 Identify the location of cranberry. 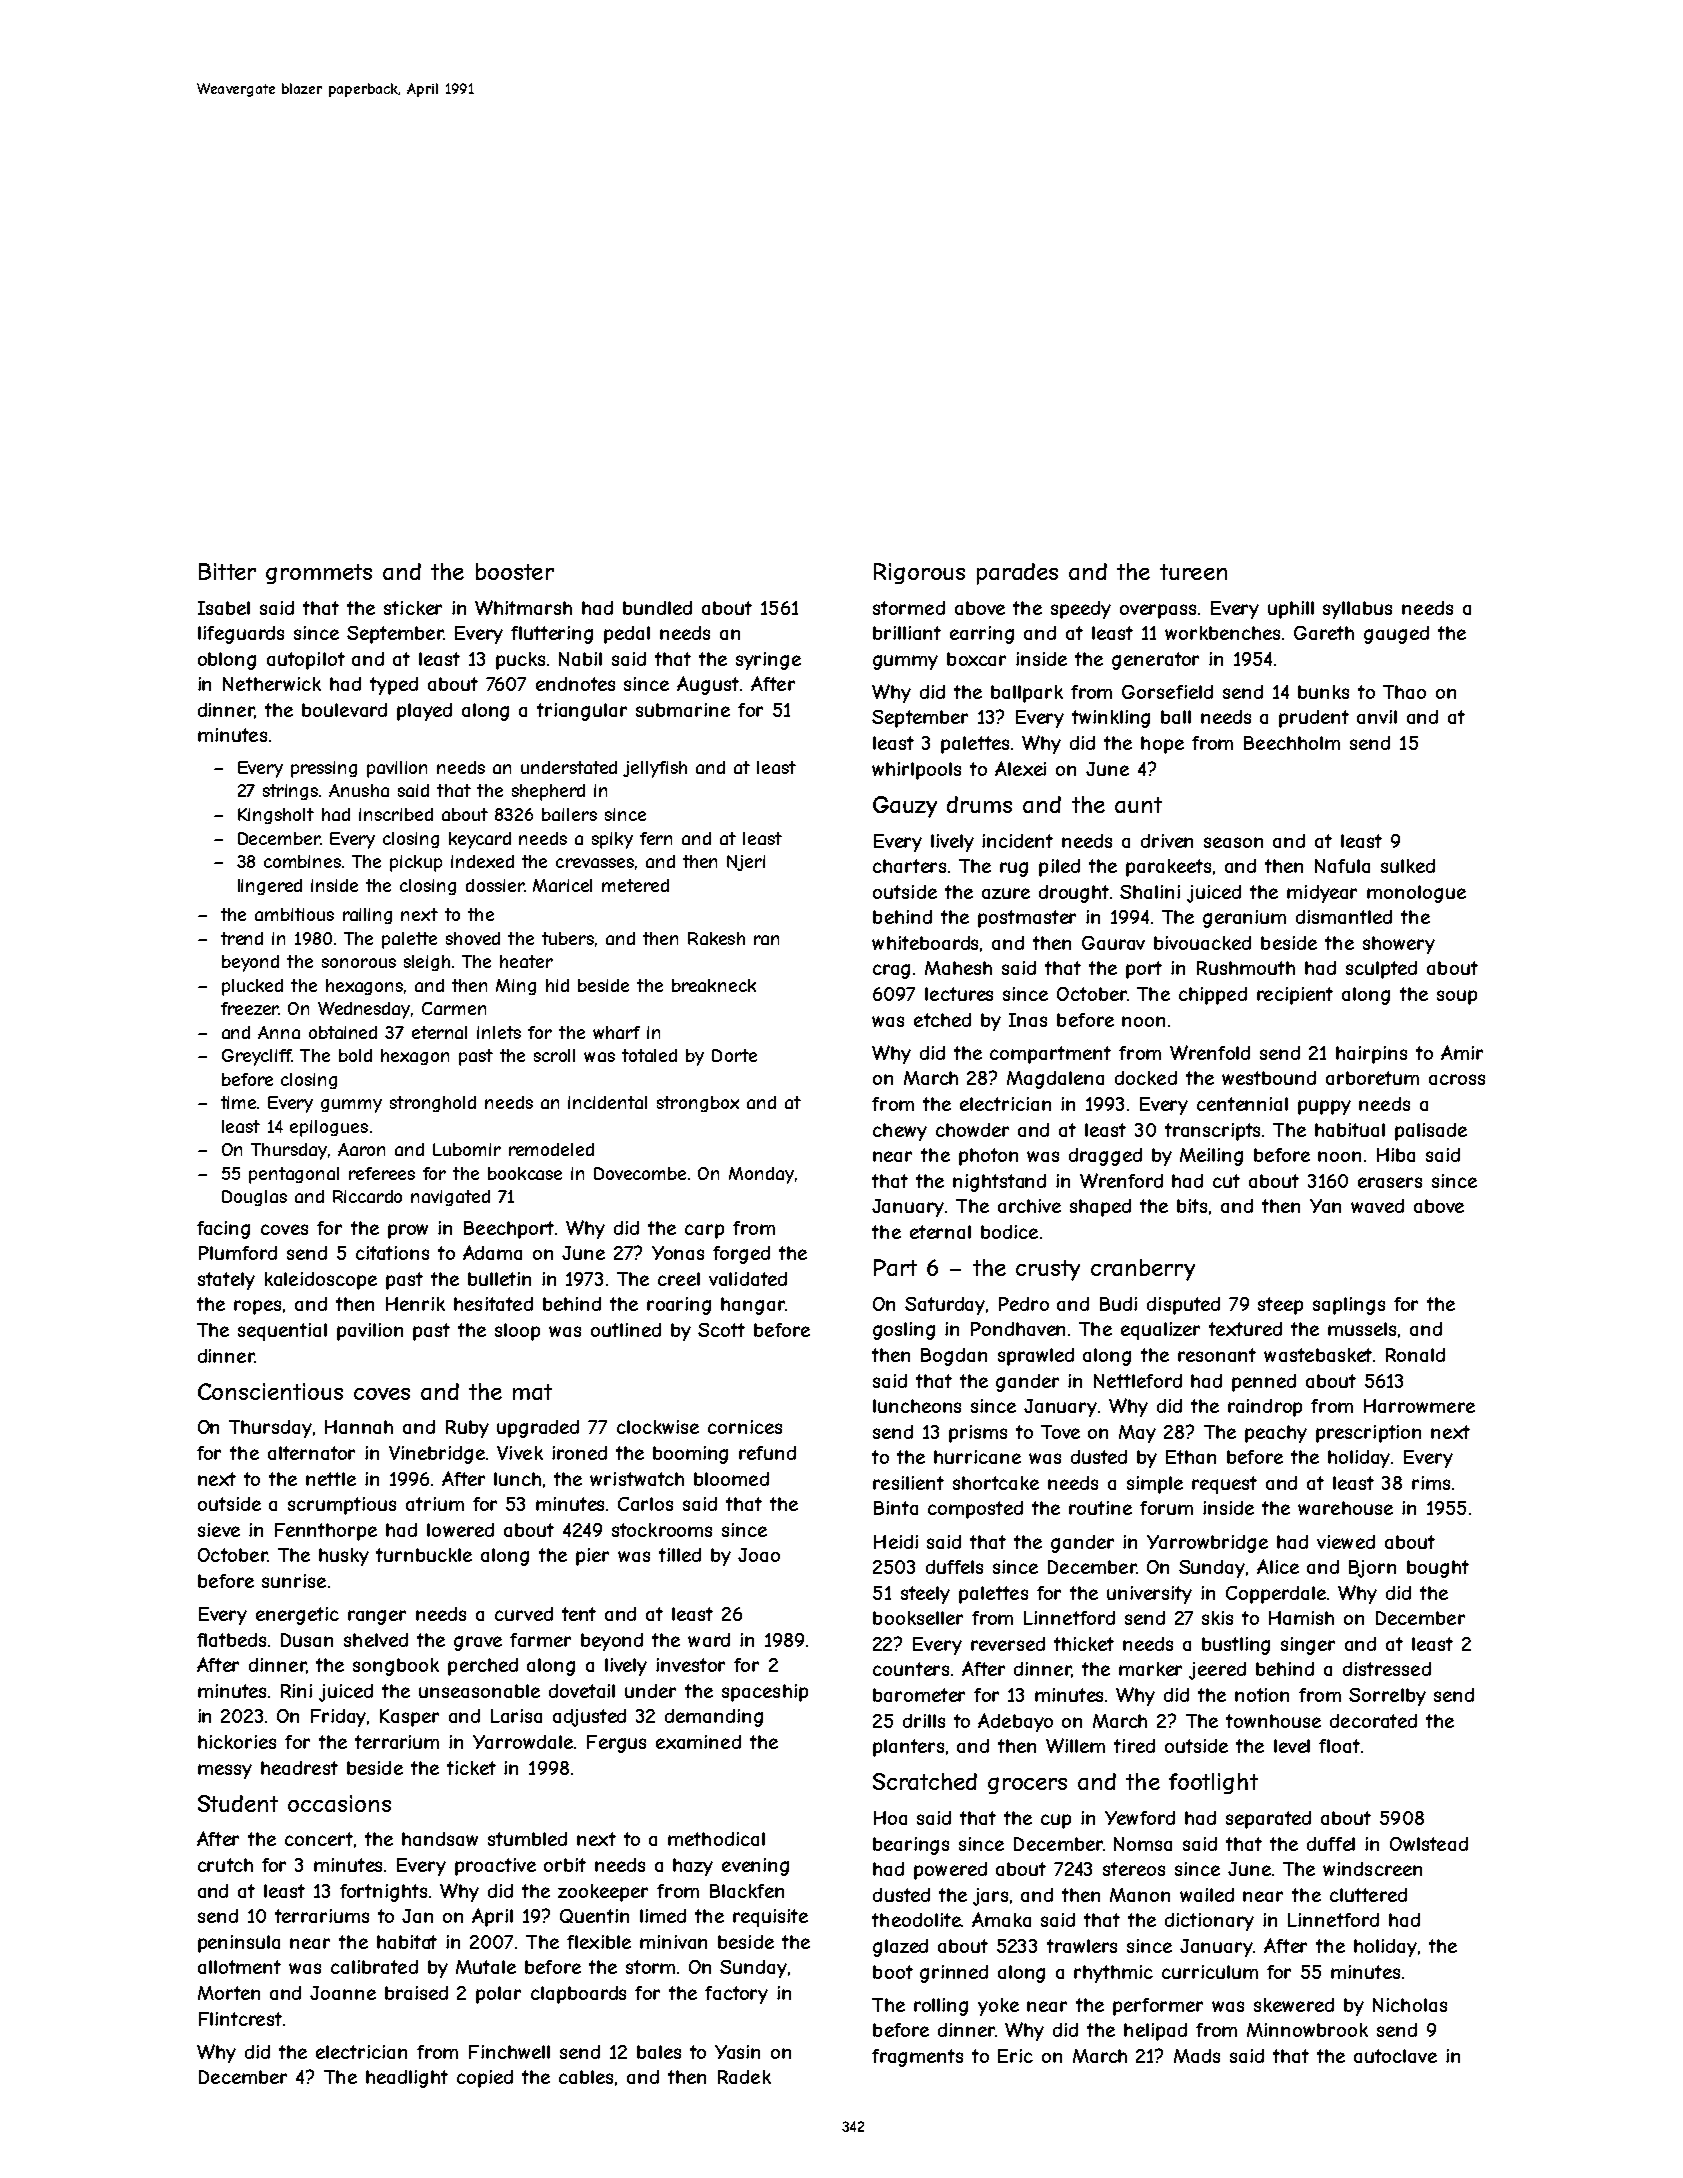
(1143, 1270).
